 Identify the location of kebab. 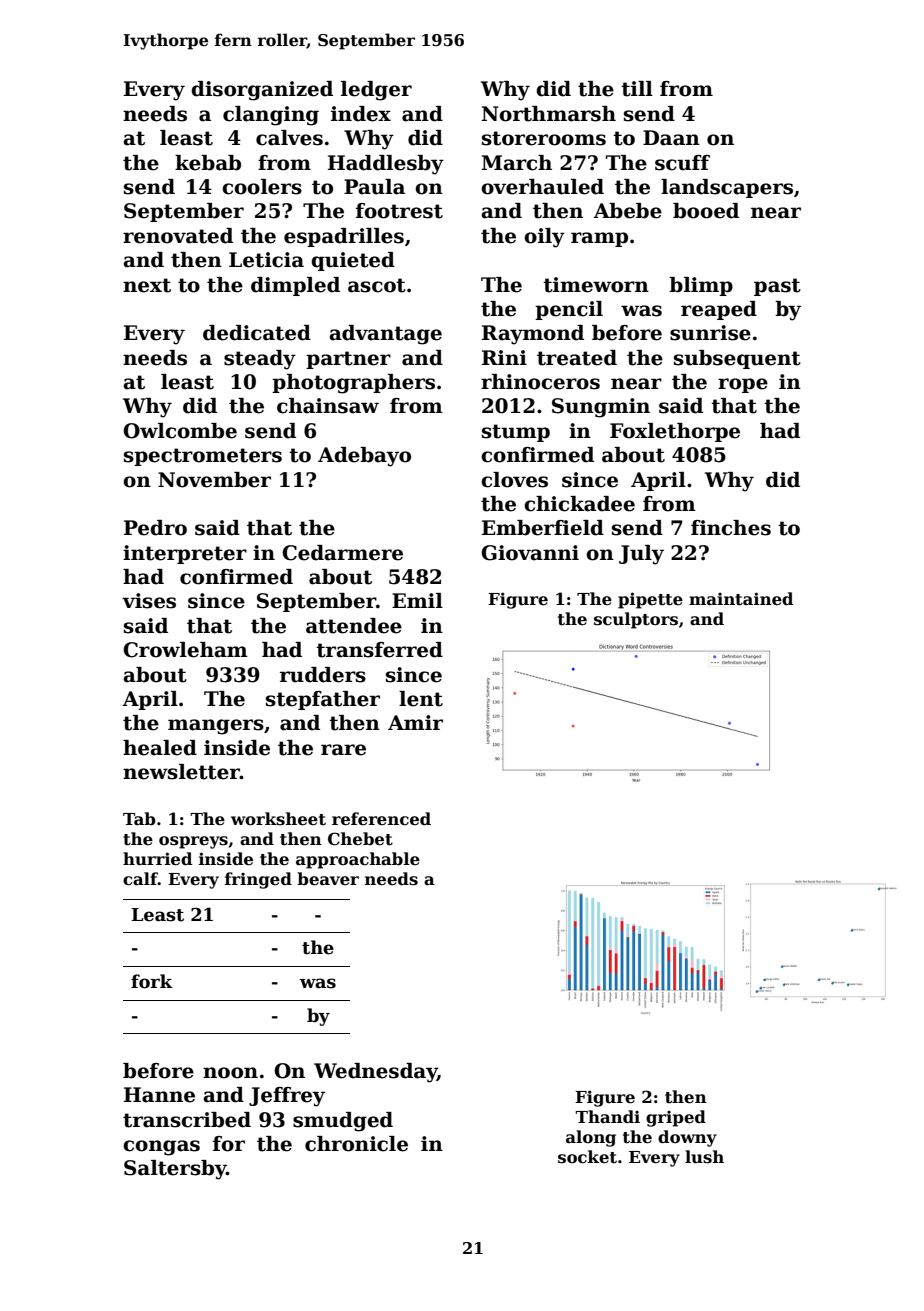
(208, 163).
